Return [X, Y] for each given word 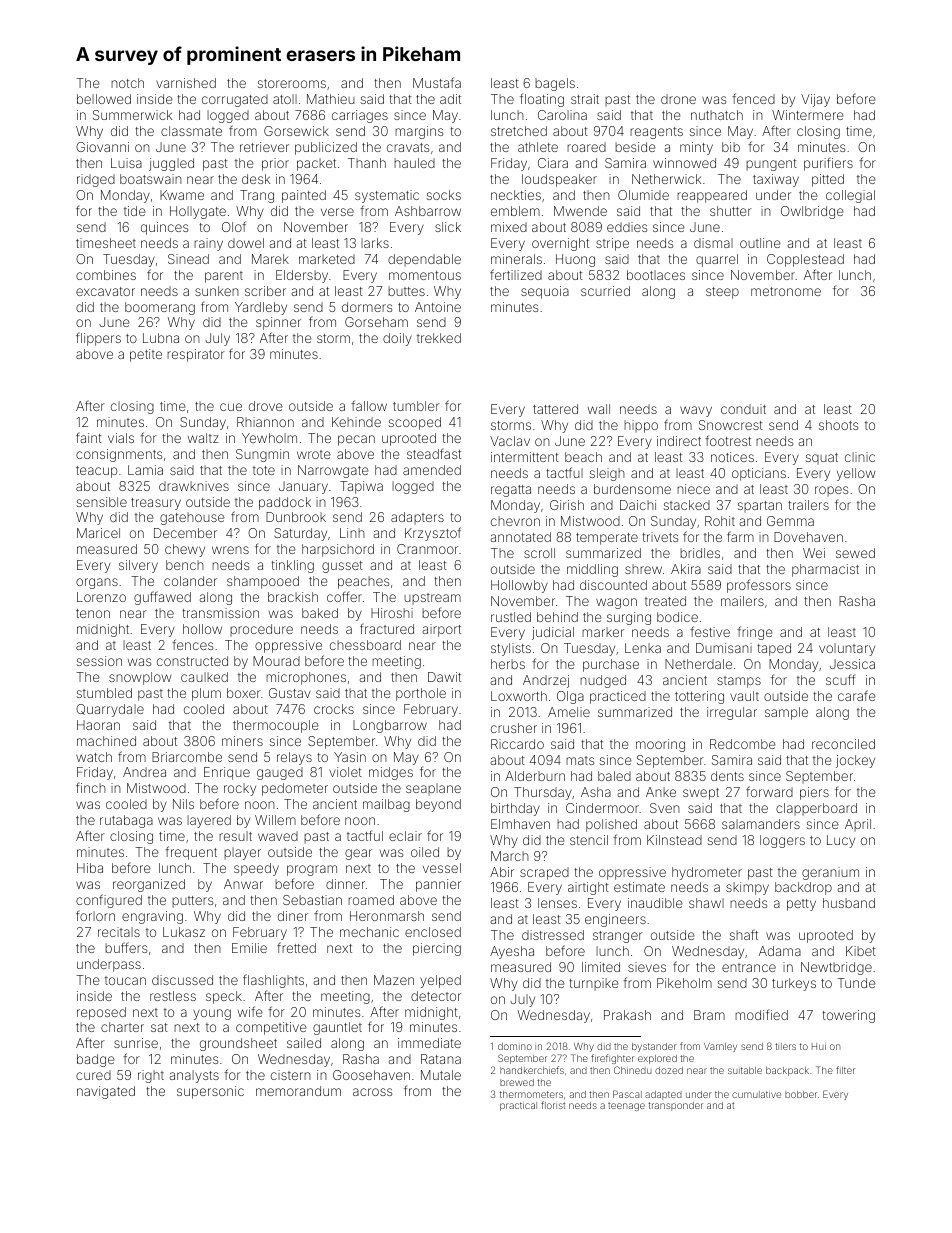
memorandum [298, 1091]
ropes [831, 491]
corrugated [235, 100]
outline [760, 243]
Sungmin [262, 455]
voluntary [847, 649]
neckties [516, 195]
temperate [607, 539]
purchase [611, 665]
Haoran [98, 725]
